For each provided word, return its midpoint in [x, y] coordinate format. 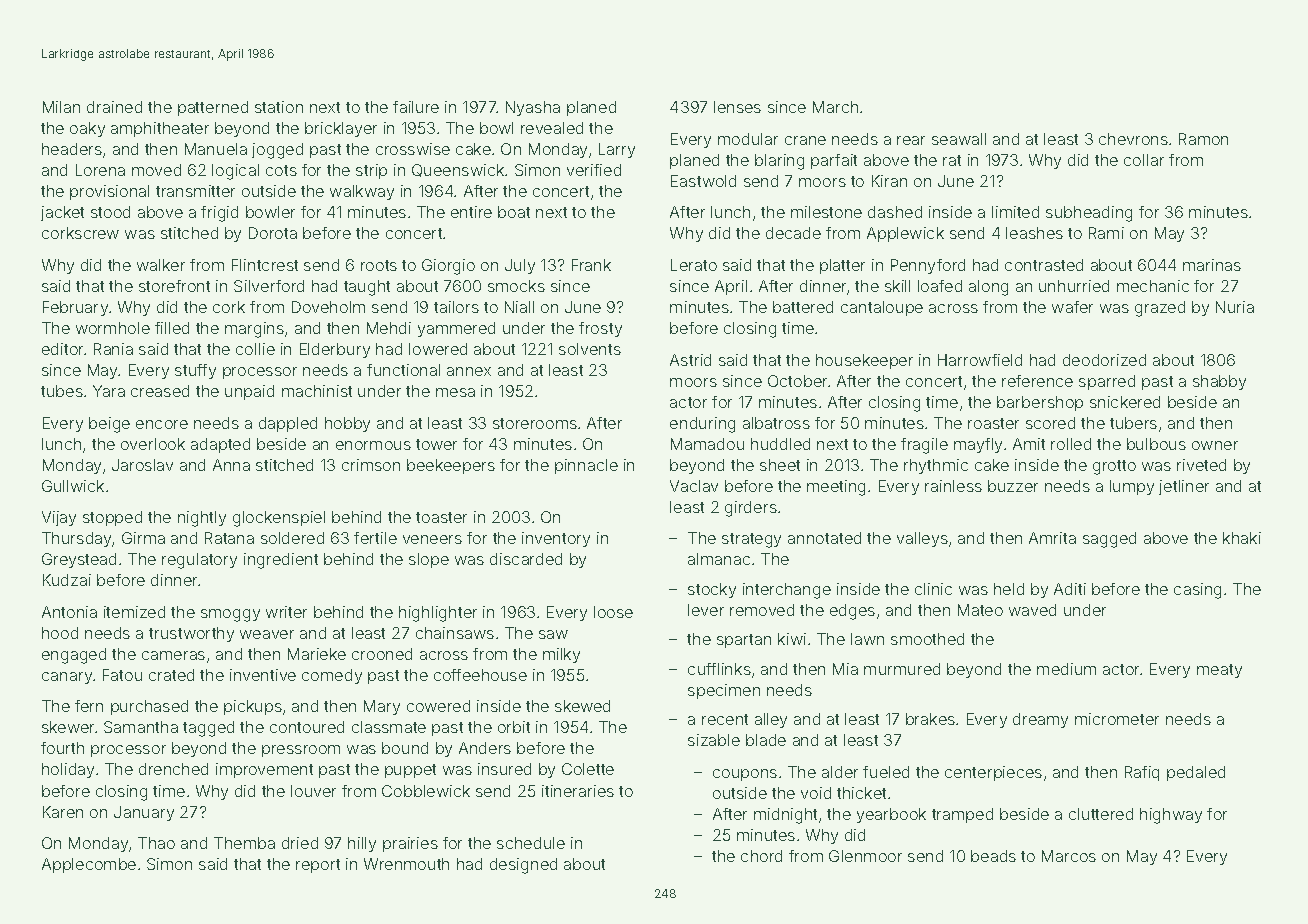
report [318, 866]
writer [286, 612]
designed [523, 866]
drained [114, 107]
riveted [1201, 465]
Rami [1106, 233]
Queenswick [458, 170]
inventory [556, 539]
